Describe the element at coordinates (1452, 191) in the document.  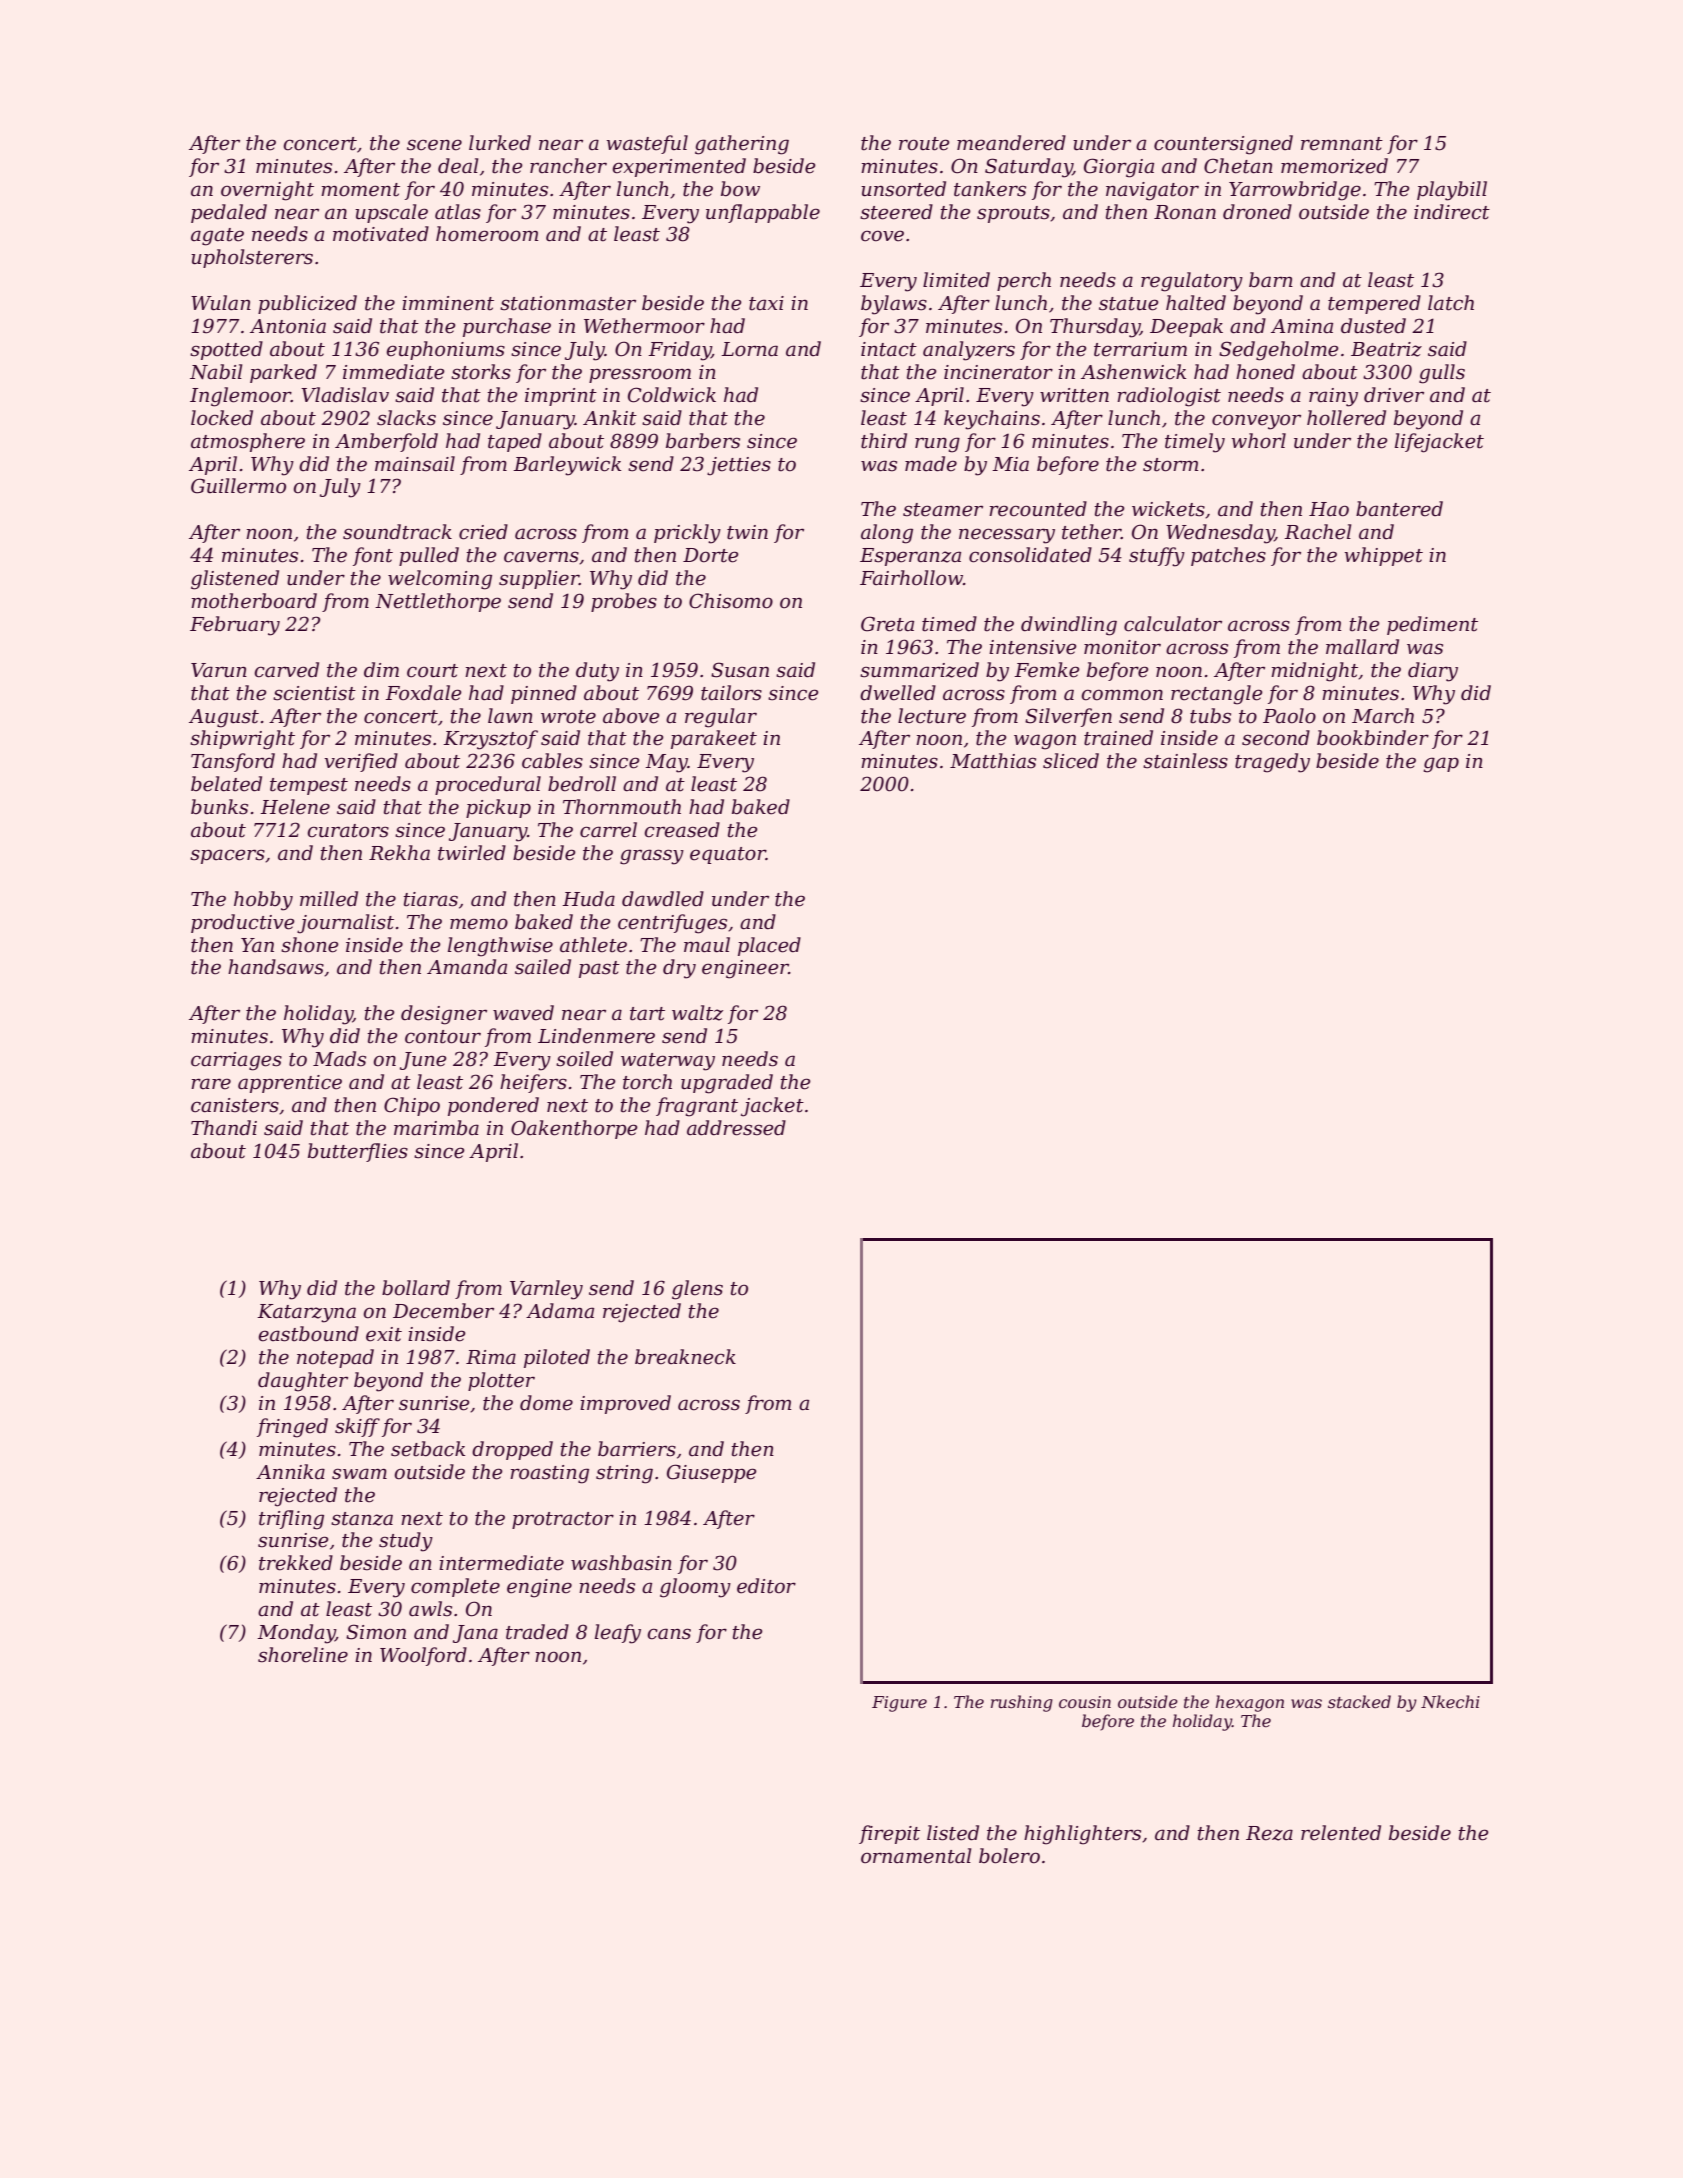
I see `playbill` at that location.
